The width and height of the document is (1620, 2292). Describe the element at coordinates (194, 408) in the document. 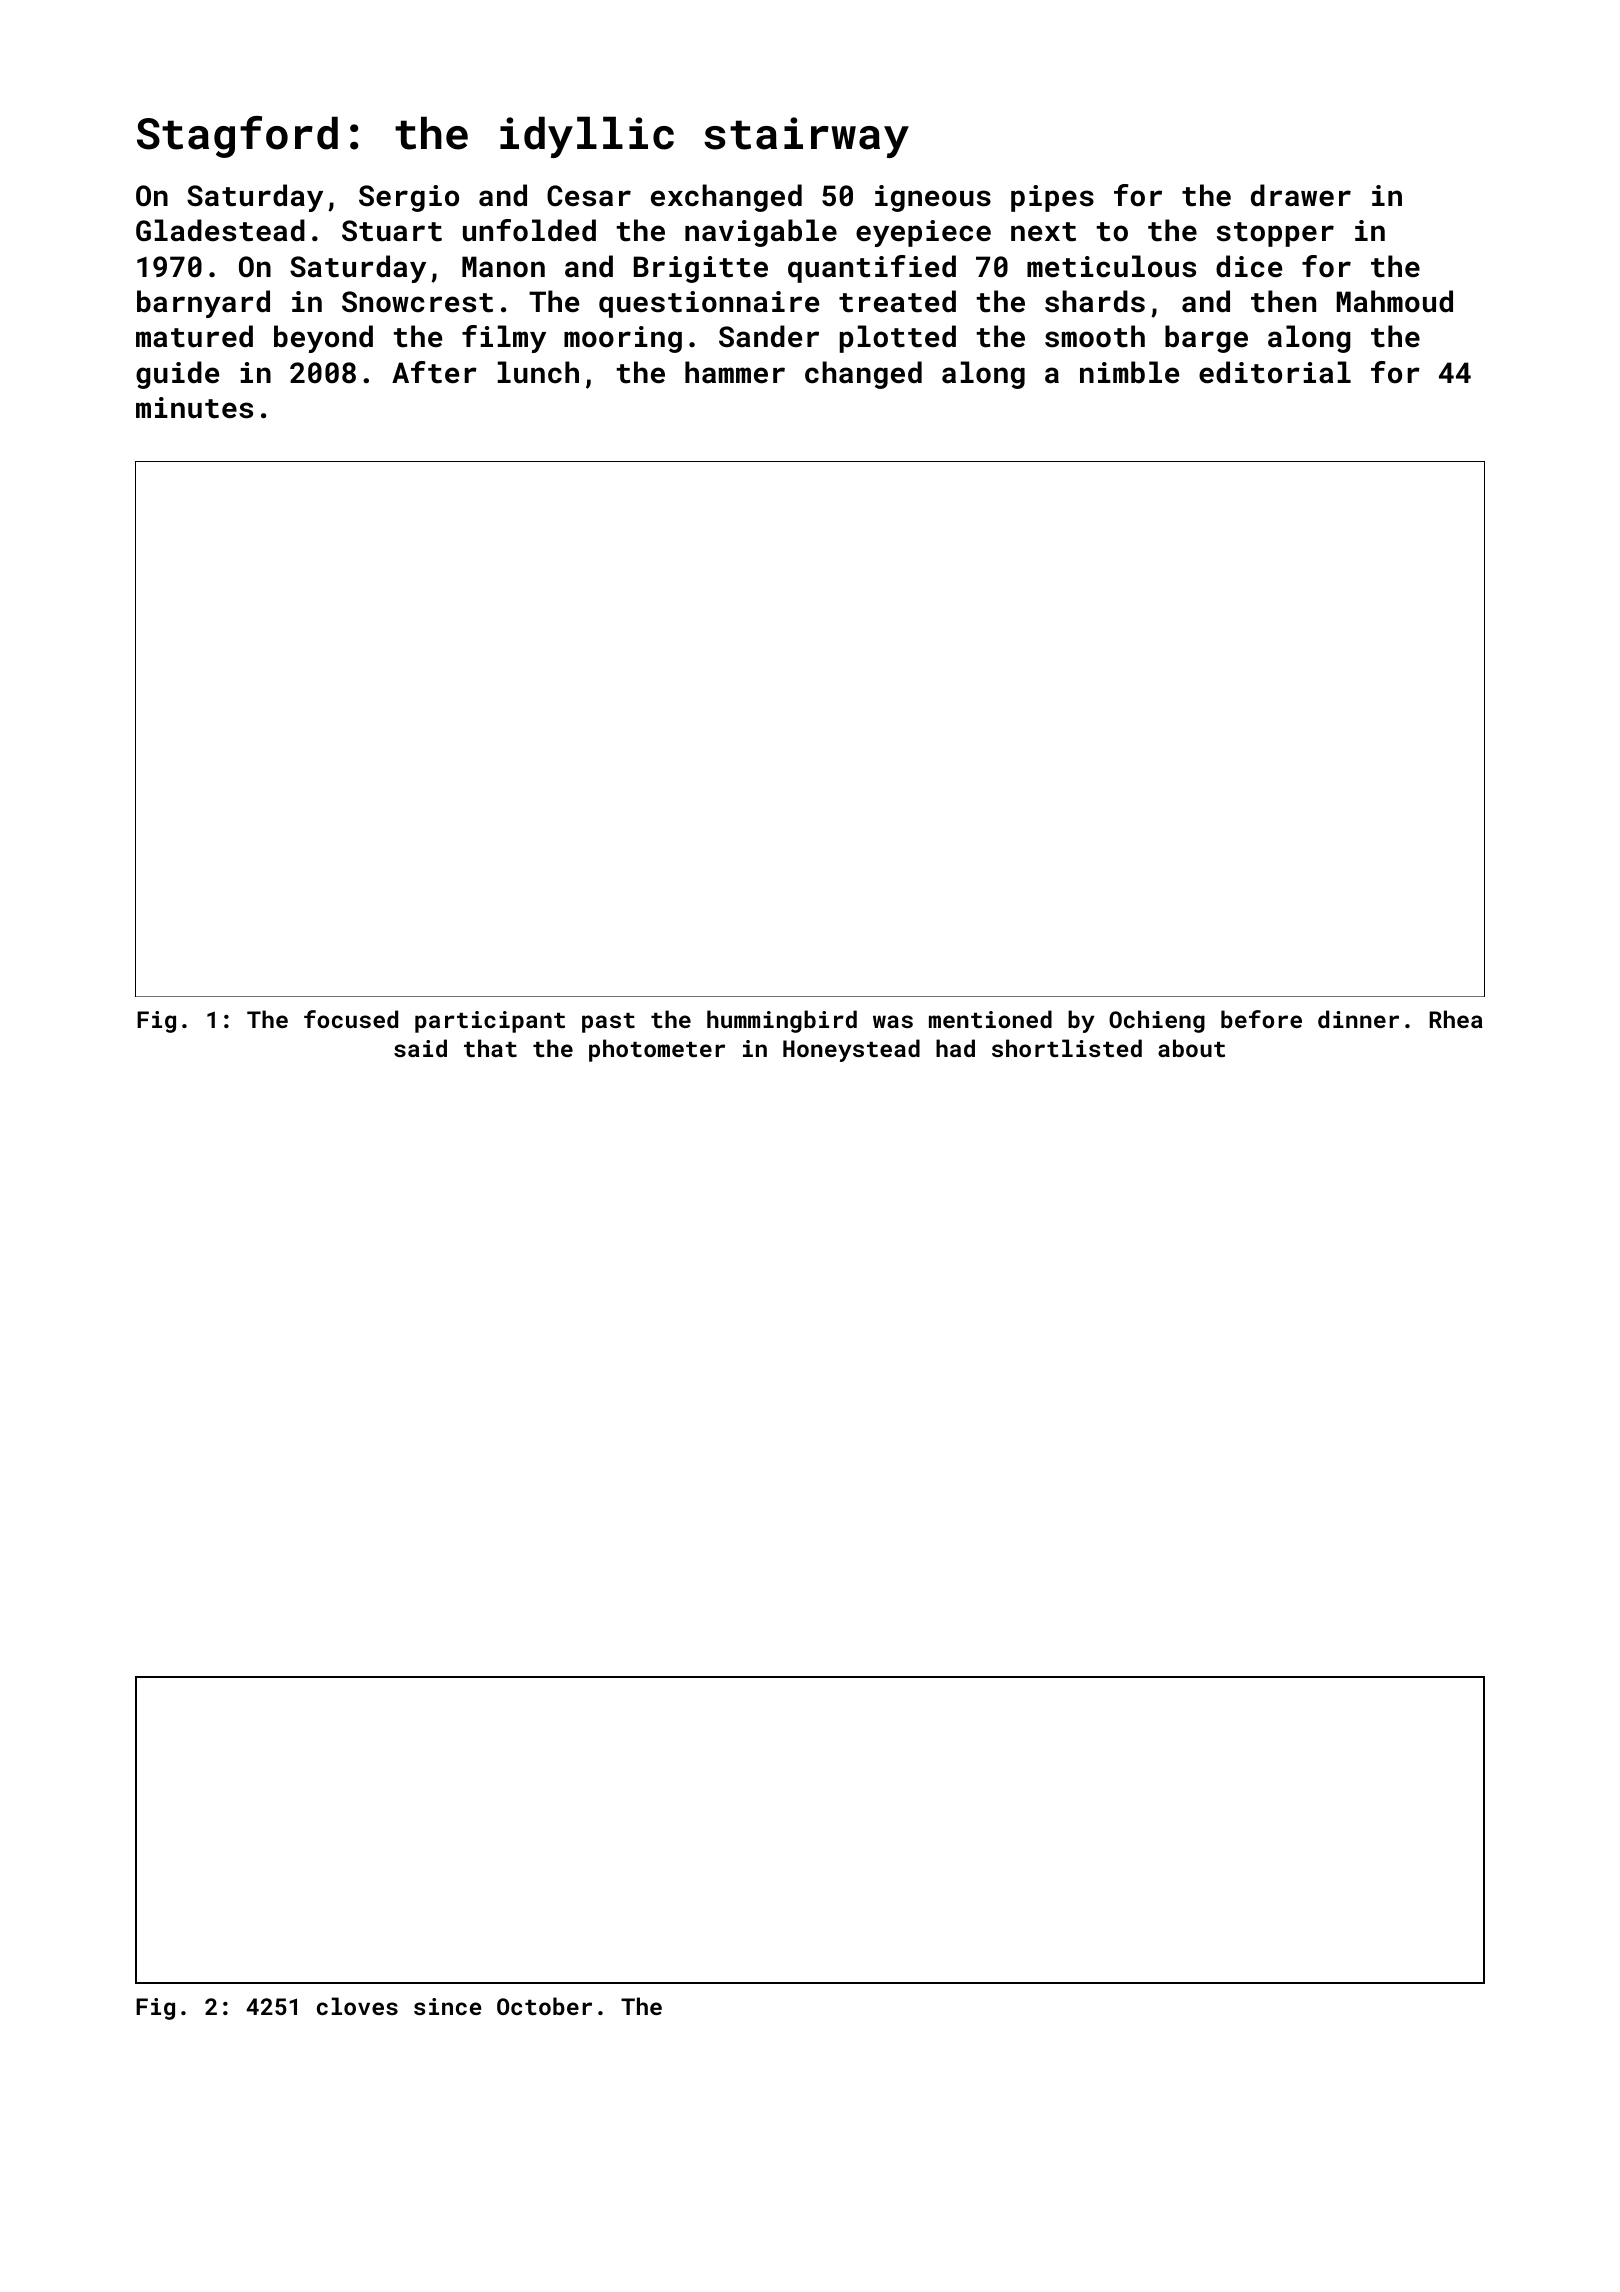

I see `minutes` at that location.
